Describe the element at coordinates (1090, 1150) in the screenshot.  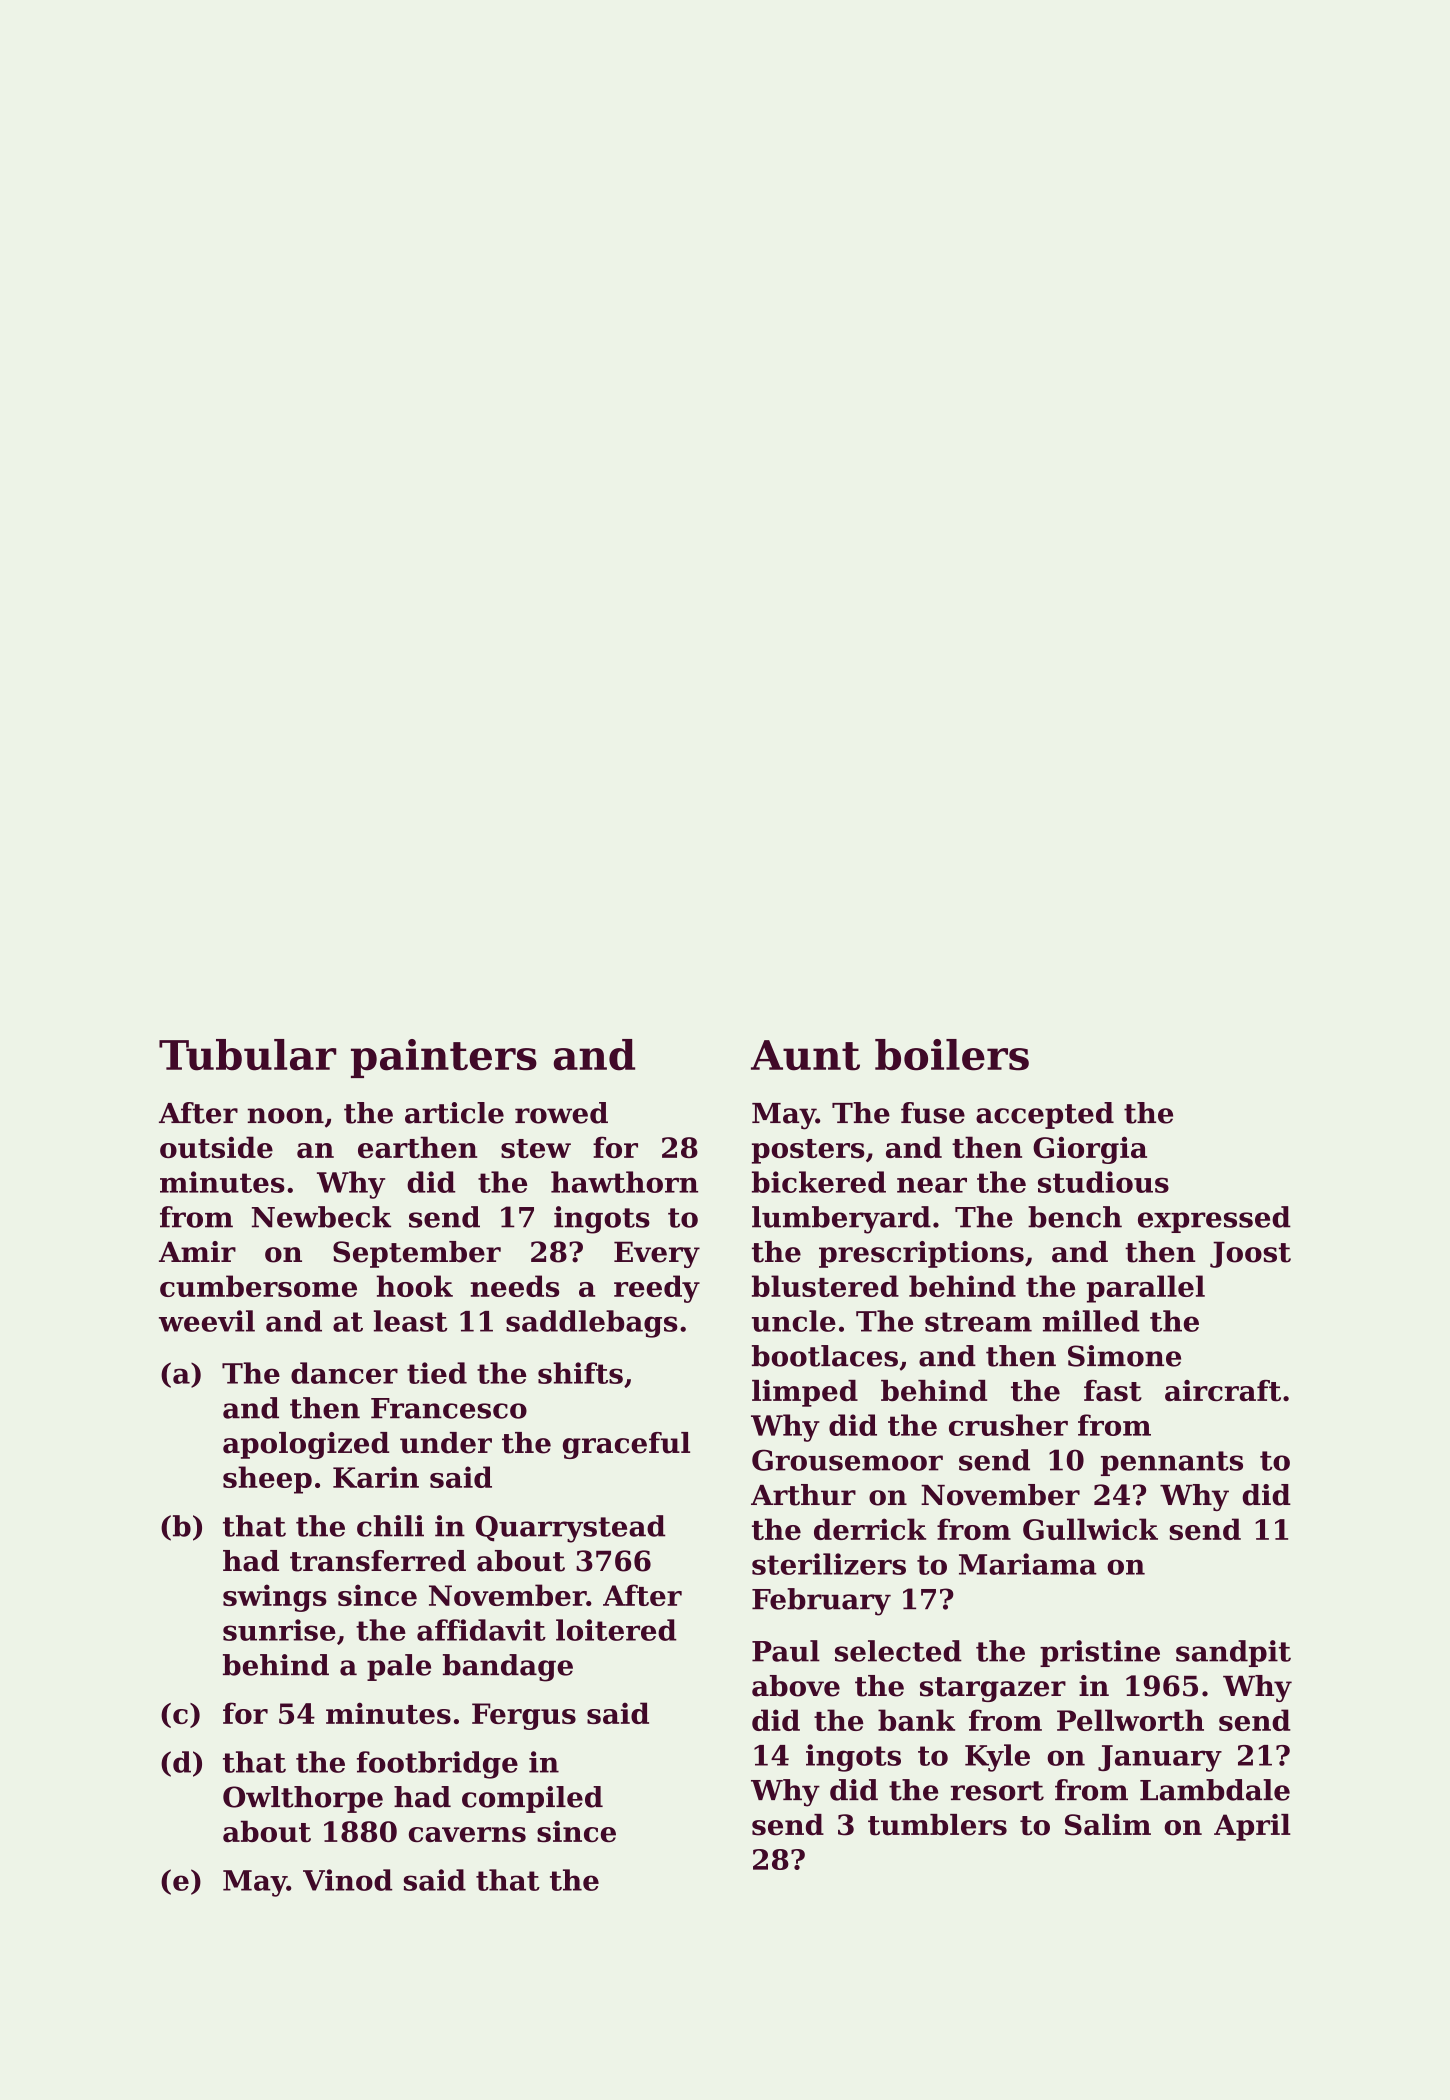
I see `Giorgia` at that location.
